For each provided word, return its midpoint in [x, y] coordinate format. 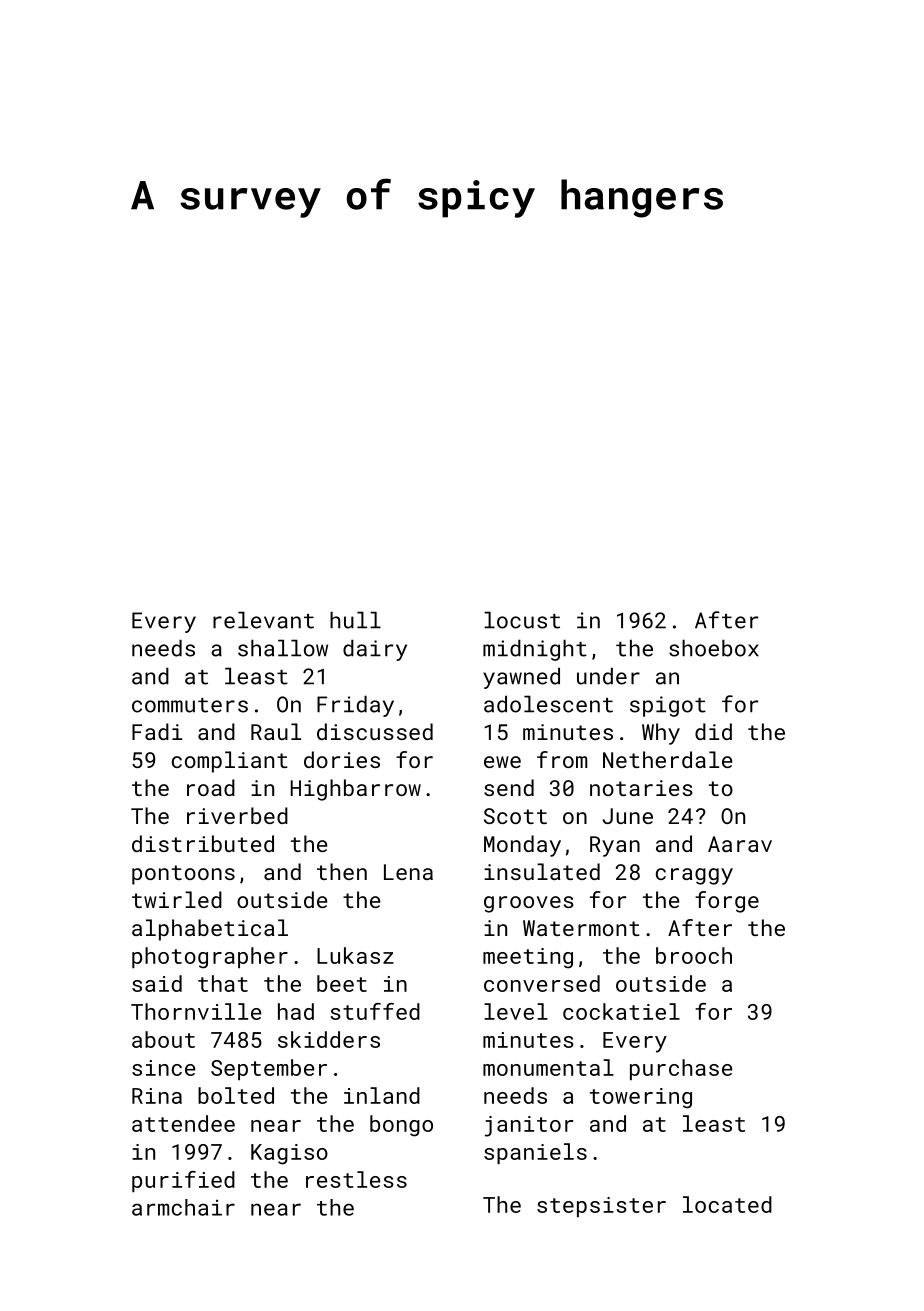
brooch [694, 955]
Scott [515, 816]
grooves [529, 904]
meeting [528, 958]
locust [522, 620]
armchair [183, 1207]
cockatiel [621, 1011]
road [211, 787]
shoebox [714, 648]
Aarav [740, 844]
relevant [263, 620]
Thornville [196, 1011]
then [342, 871]
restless [356, 1179]
